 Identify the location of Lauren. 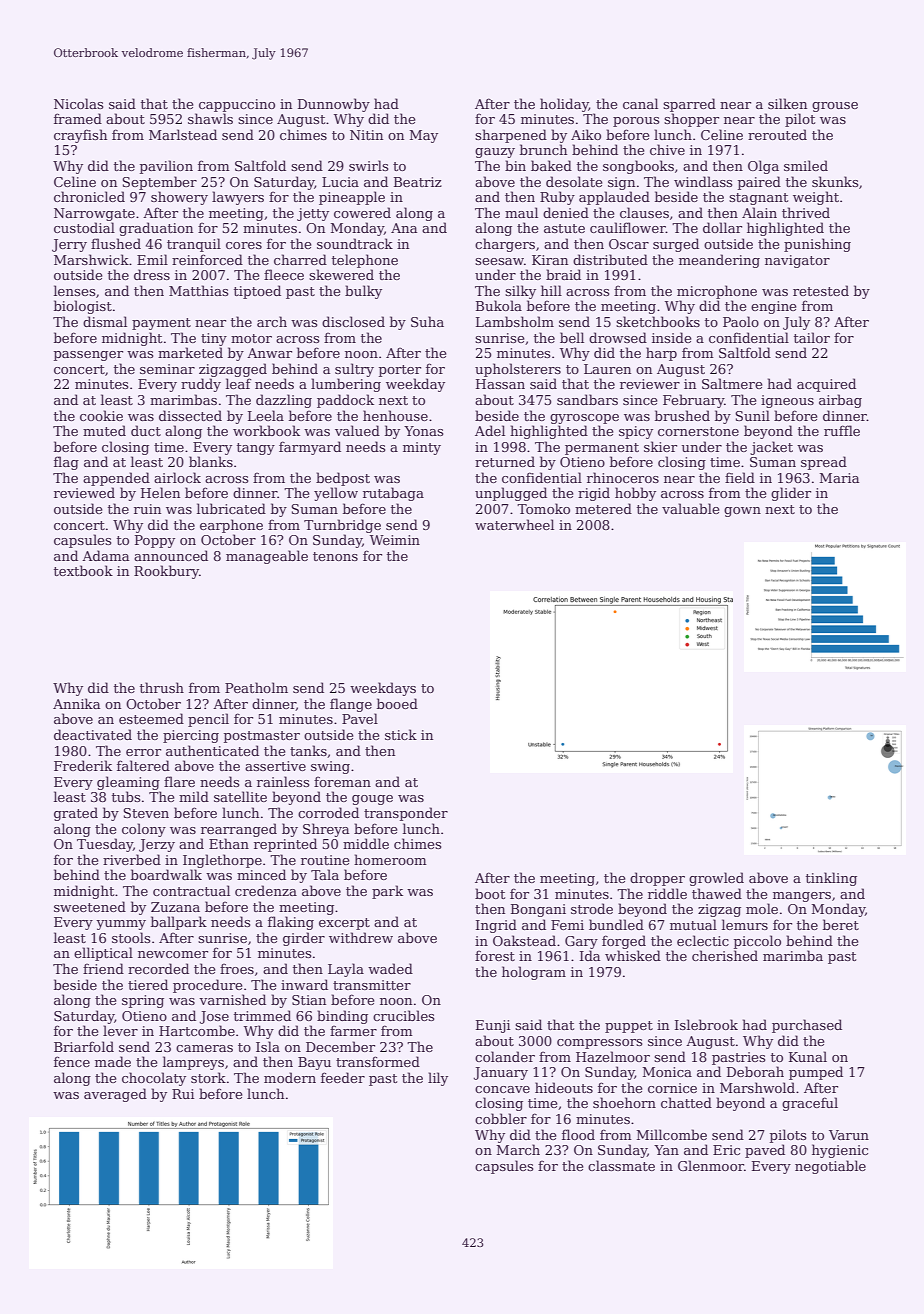
(607, 369).
